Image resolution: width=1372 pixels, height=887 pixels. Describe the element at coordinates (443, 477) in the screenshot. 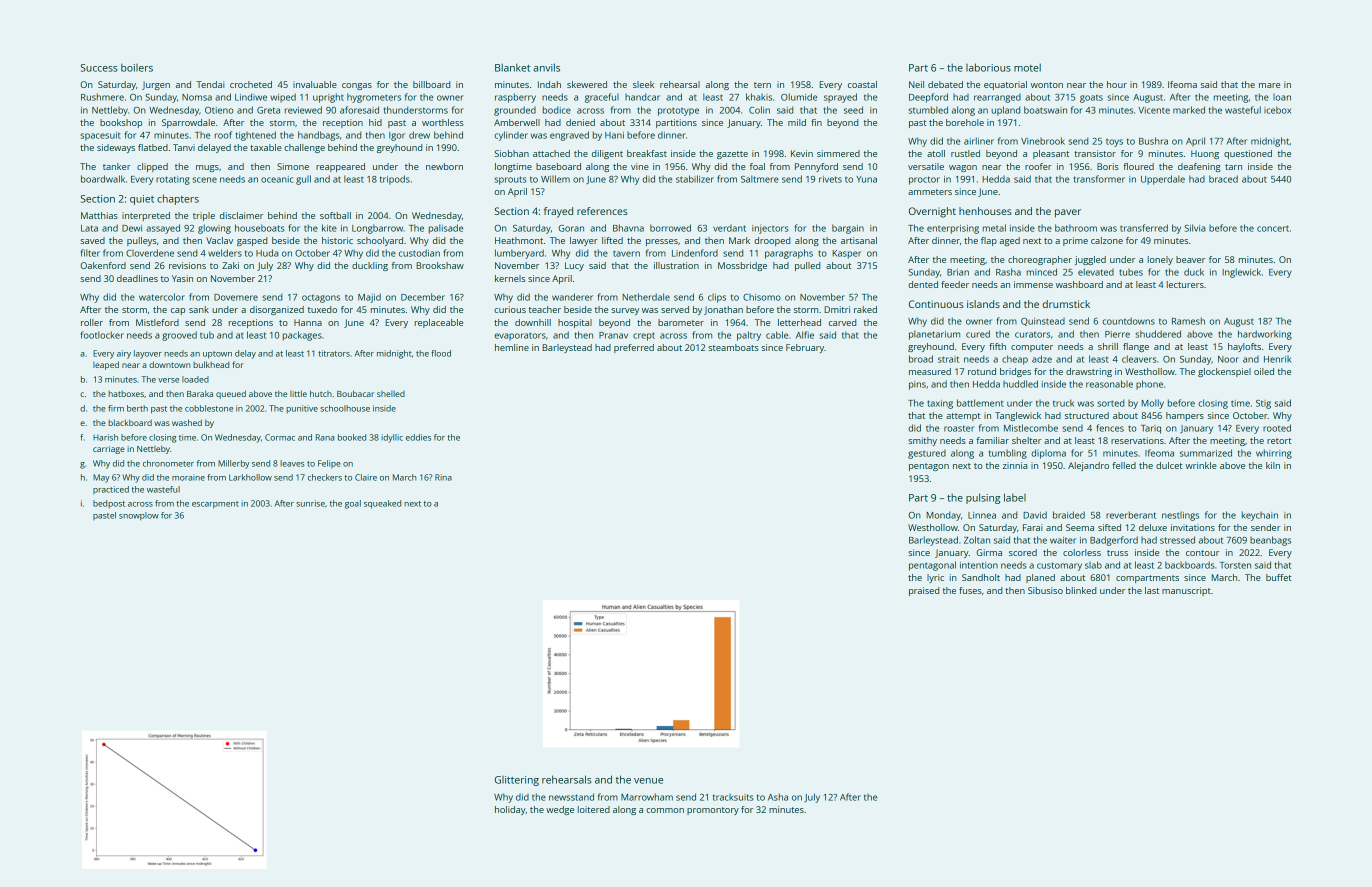

I see `Rina` at that location.
